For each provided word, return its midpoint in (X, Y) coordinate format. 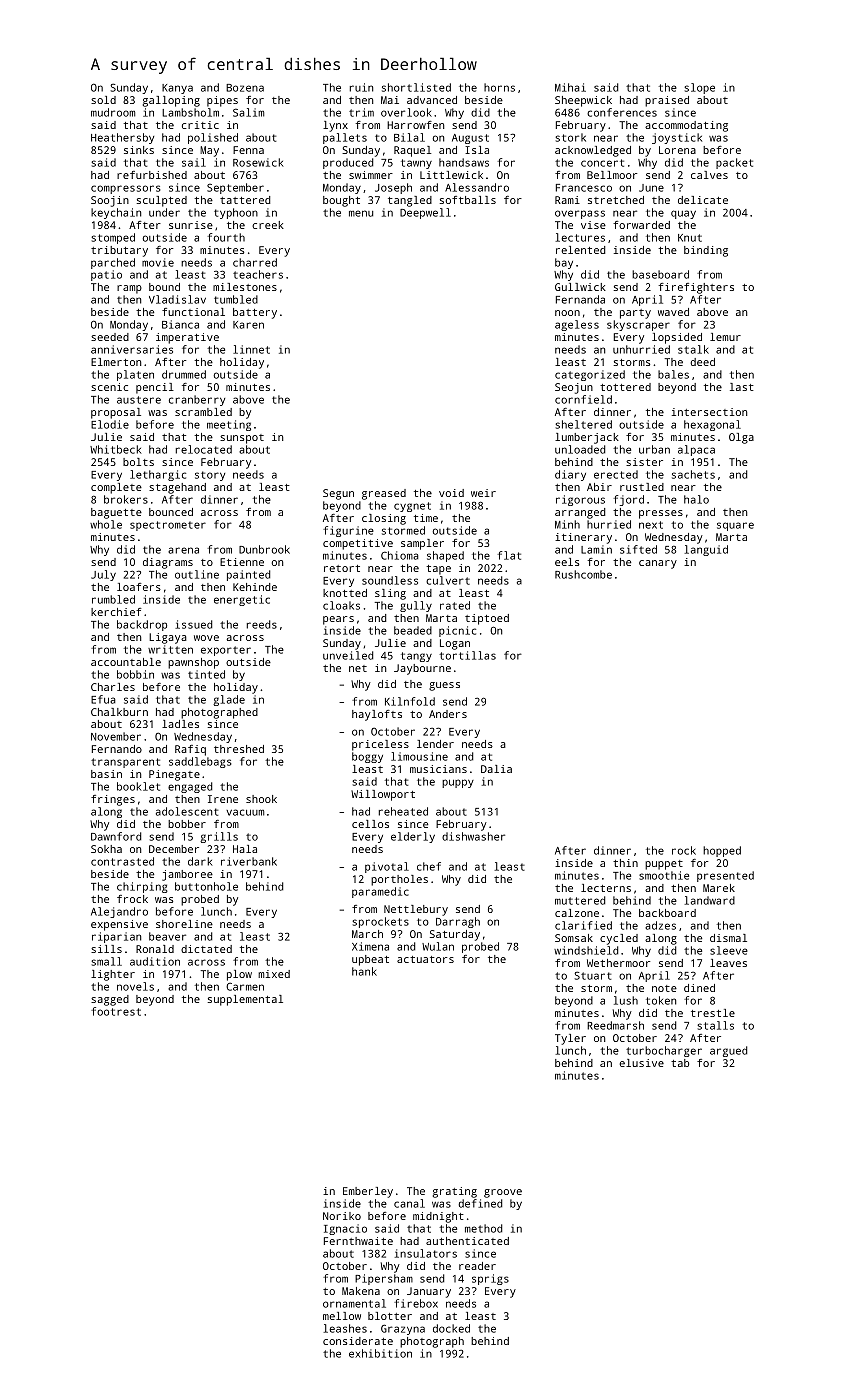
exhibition (380, 1353)
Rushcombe (583, 574)
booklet (138, 786)
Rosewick (258, 162)
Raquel (412, 151)
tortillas (467, 655)
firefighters (696, 288)
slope (699, 88)
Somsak (574, 938)
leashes (345, 1328)
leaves (728, 963)
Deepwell (425, 213)
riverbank (249, 861)
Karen (248, 325)
